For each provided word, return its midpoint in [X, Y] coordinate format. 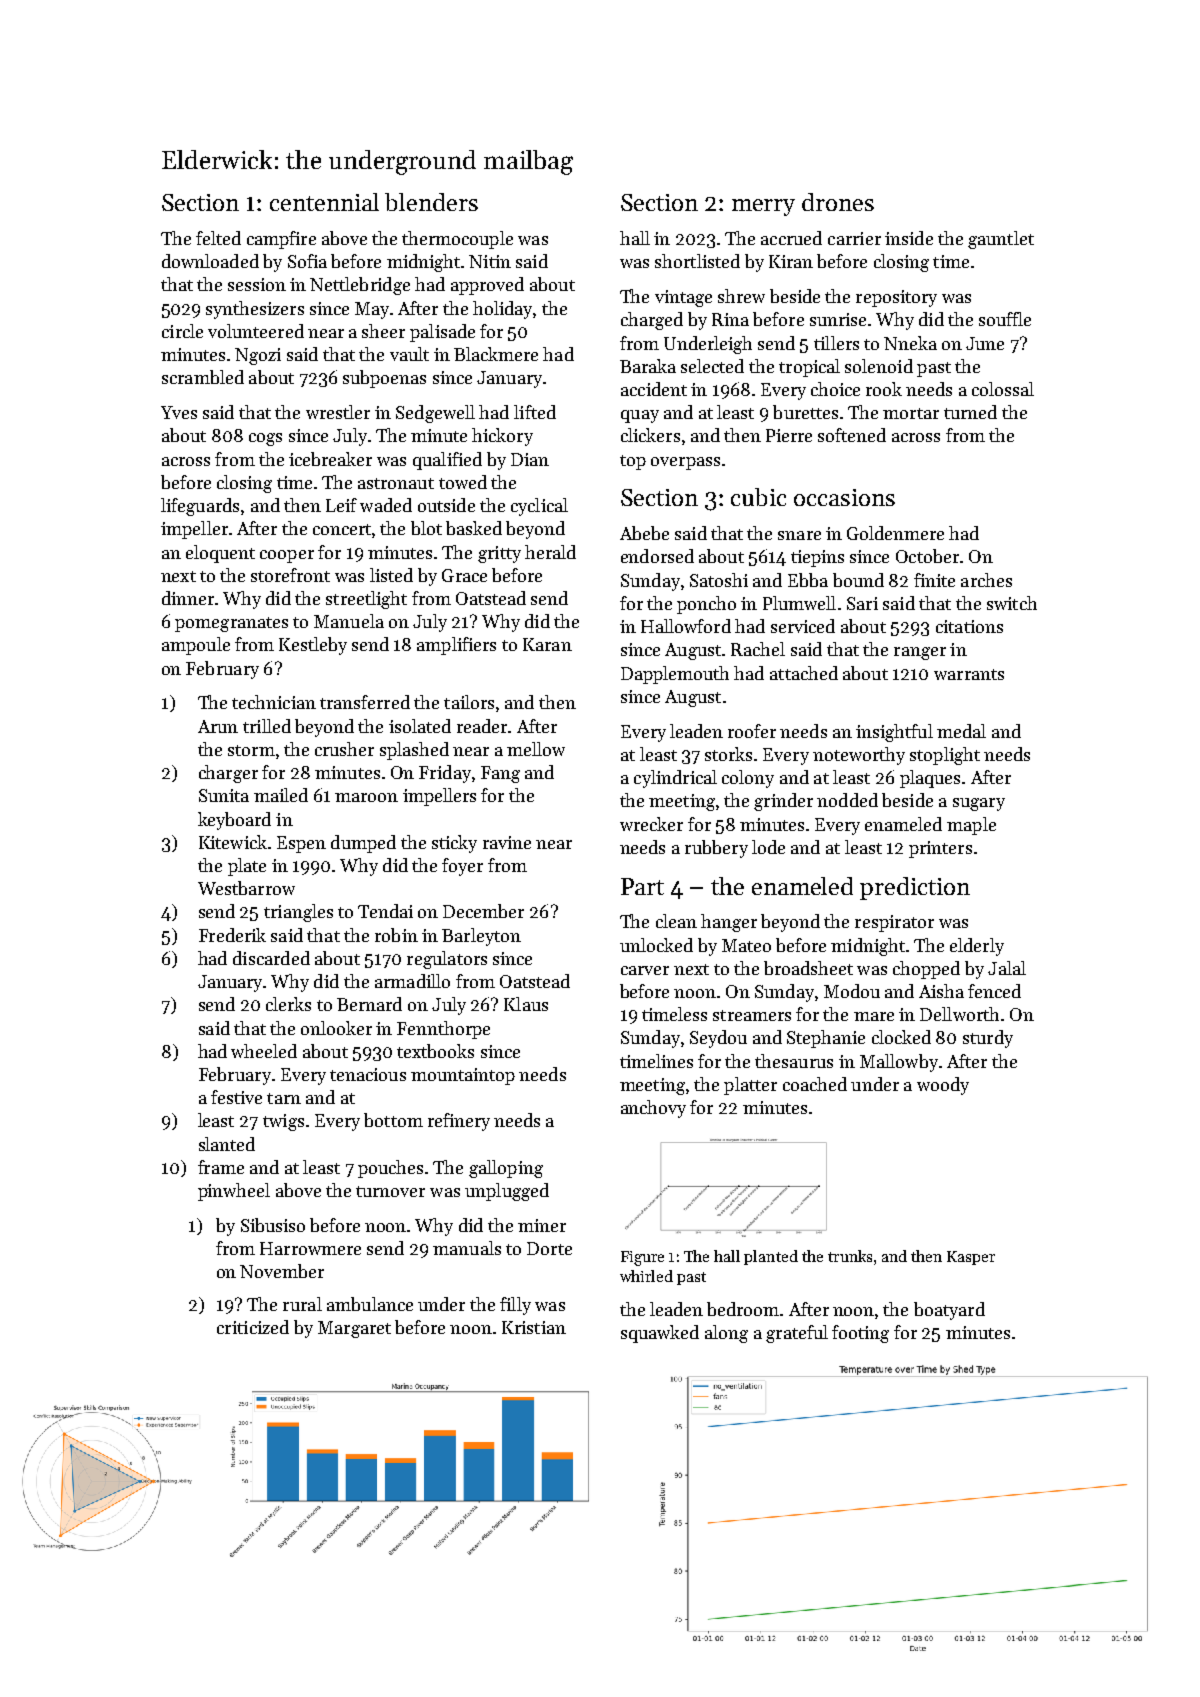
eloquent [220, 554]
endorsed [657, 556]
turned [970, 412]
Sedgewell [435, 414]
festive [236, 1097]
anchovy [653, 1109]
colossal [1003, 389]
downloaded [210, 261]
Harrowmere [310, 1248]
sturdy [988, 1039]
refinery [459, 1122]
